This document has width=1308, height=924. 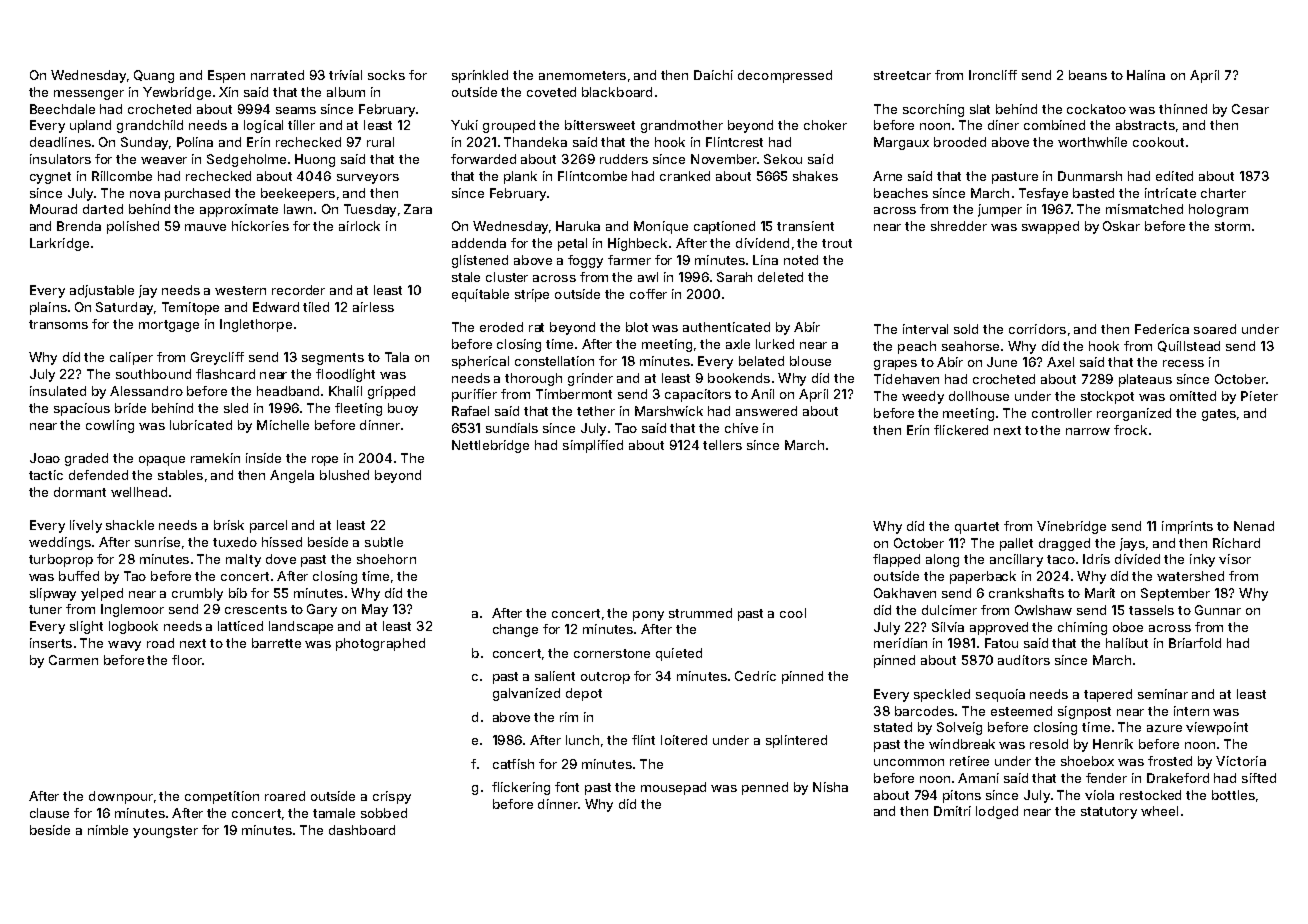 What do you see at coordinates (160, 643) in the document?
I see `road` at bounding box center [160, 643].
